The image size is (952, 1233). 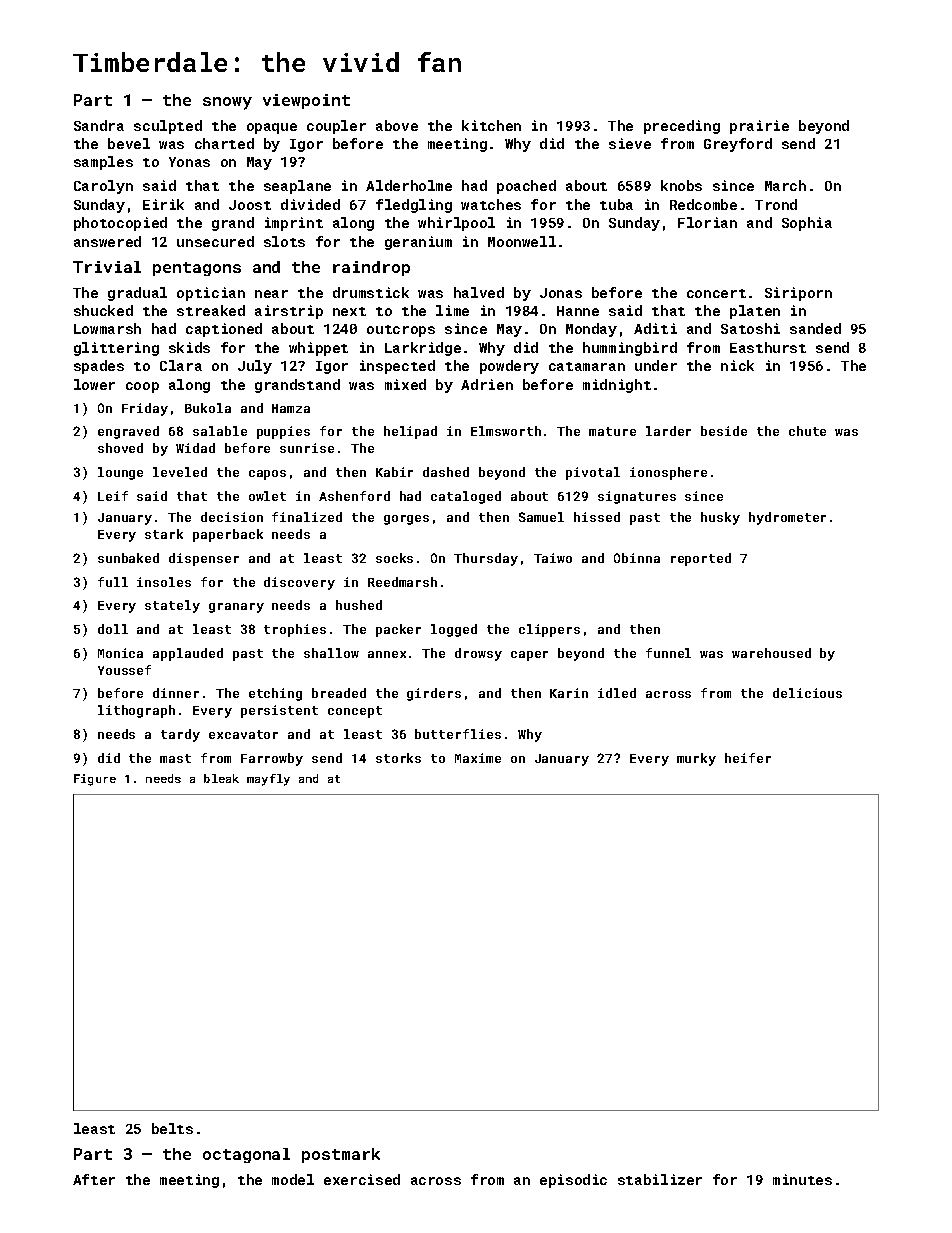 I want to click on episodic, so click(x=573, y=1181).
